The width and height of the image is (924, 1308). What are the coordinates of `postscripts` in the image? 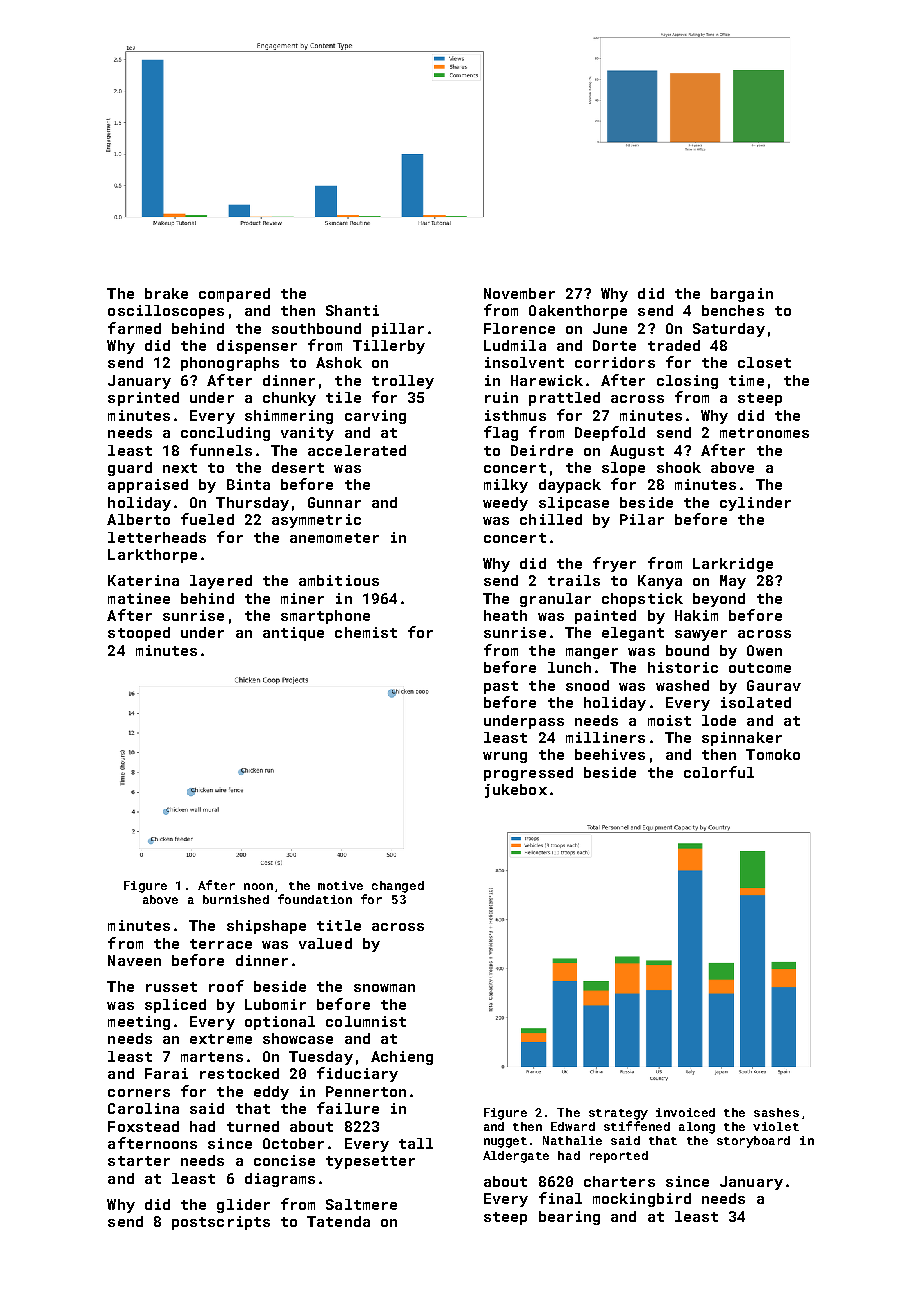 It's located at (221, 1223).
